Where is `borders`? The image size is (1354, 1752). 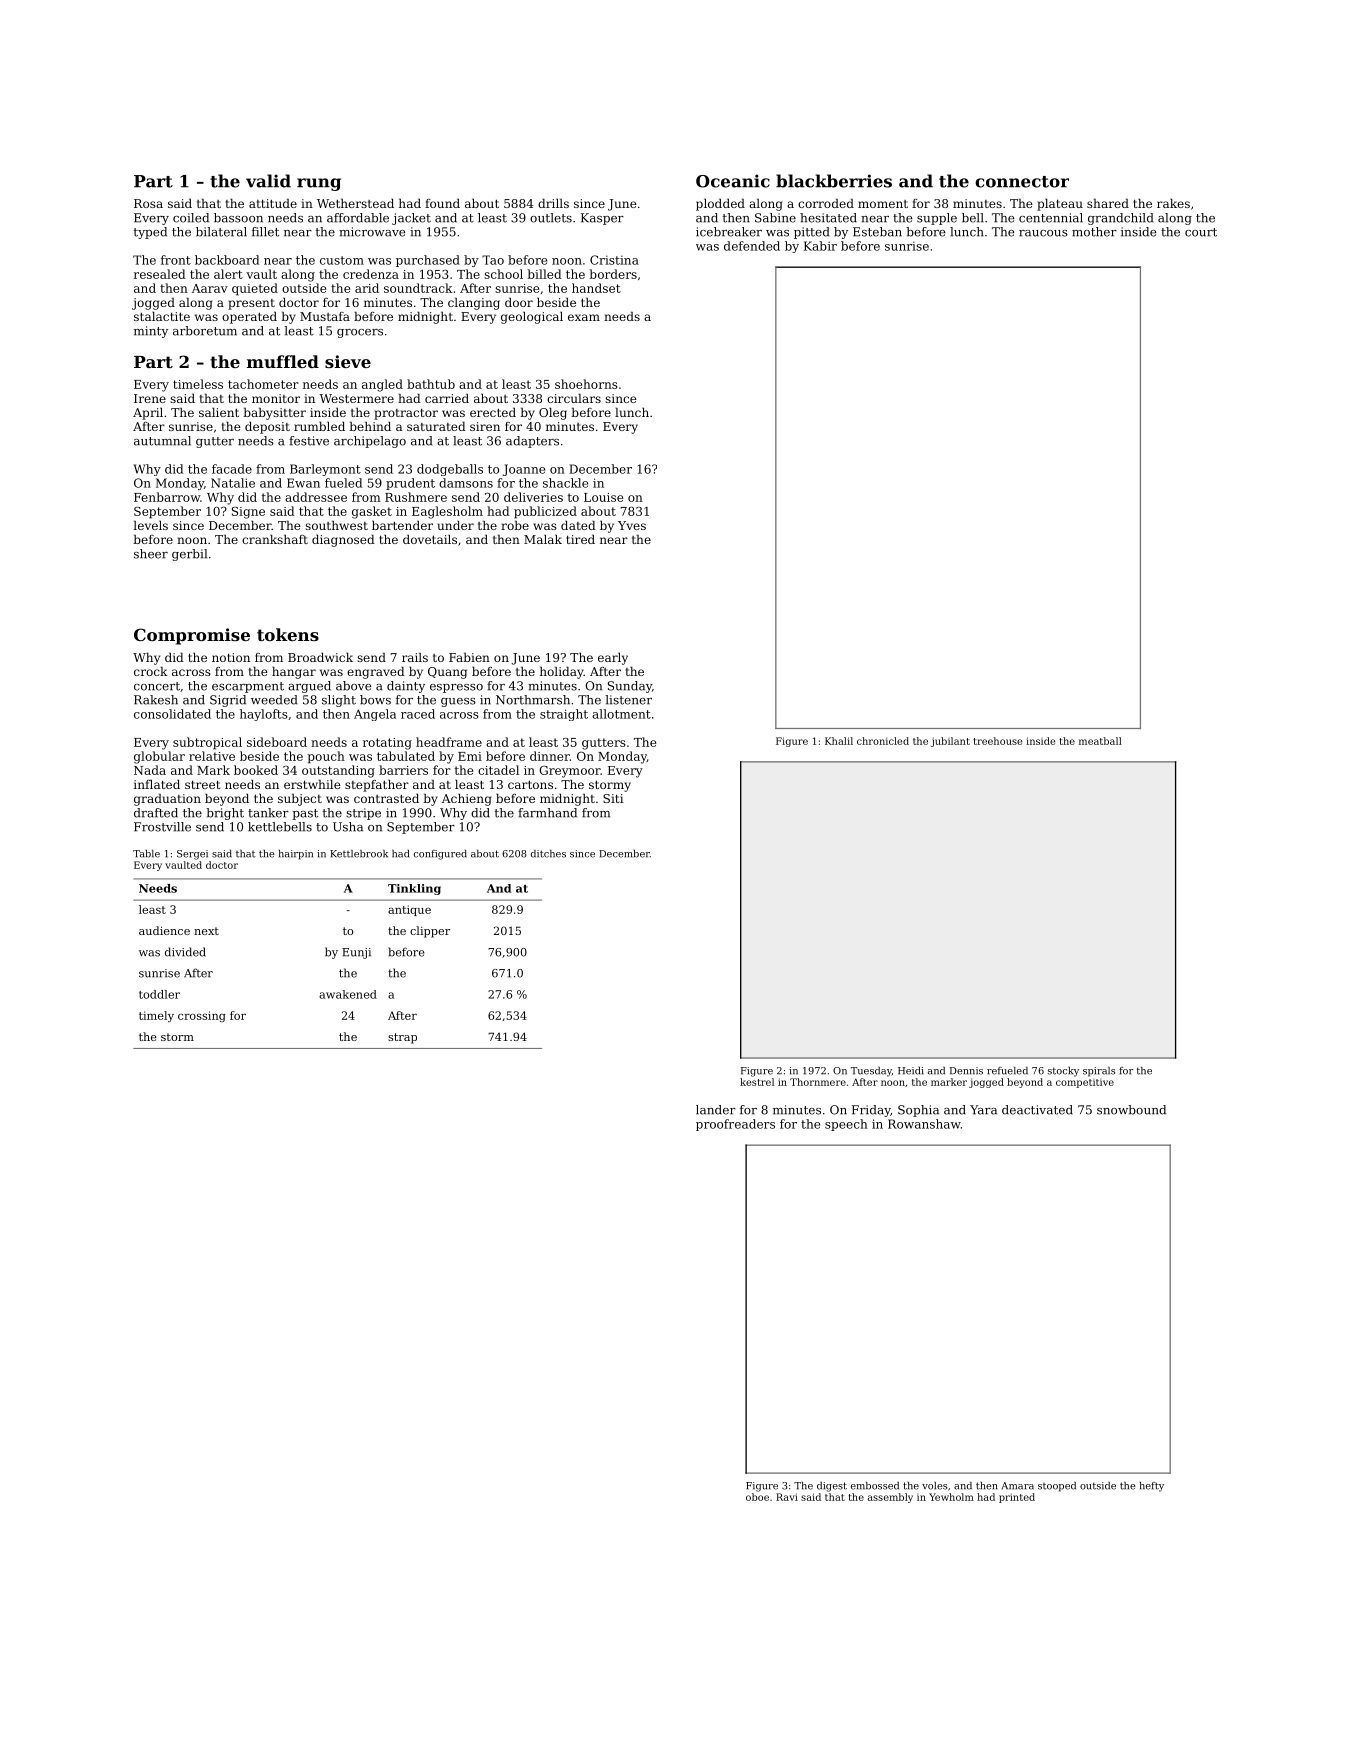
borders is located at coordinates (613, 274).
